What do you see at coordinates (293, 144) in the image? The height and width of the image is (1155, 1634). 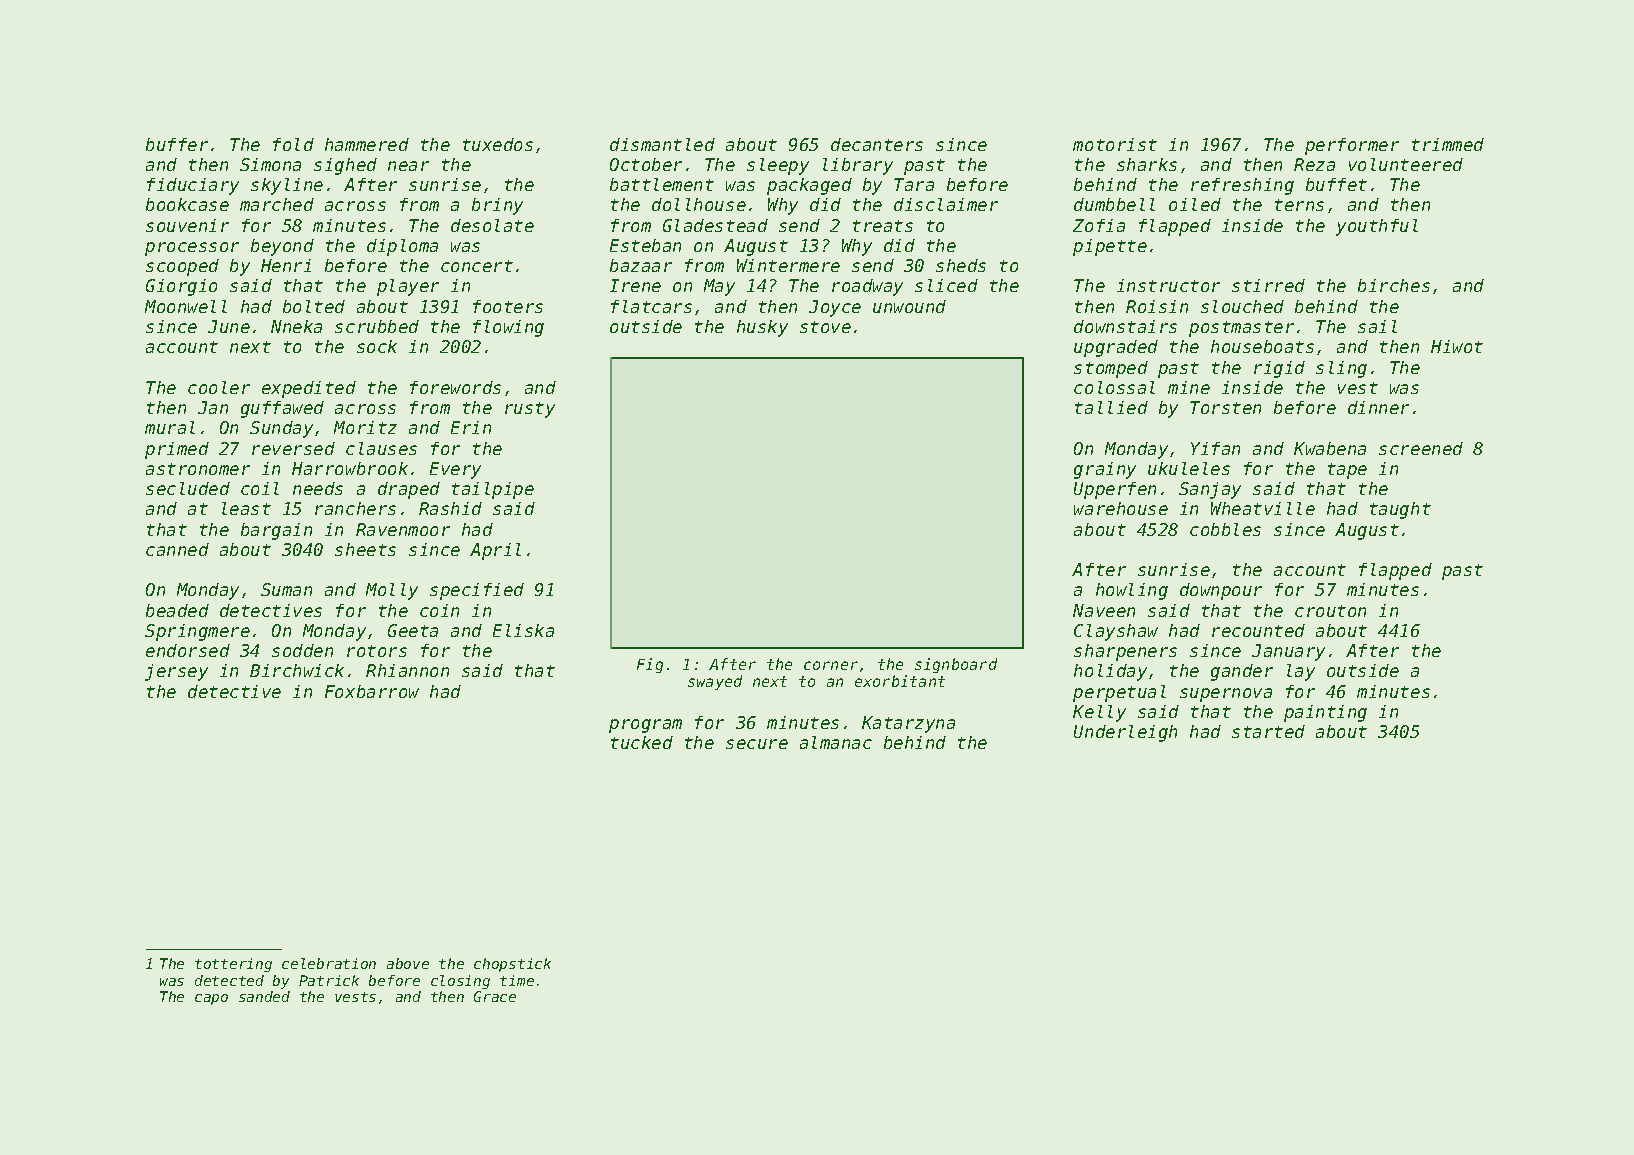 I see `fold` at bounding box center [293, 144].
